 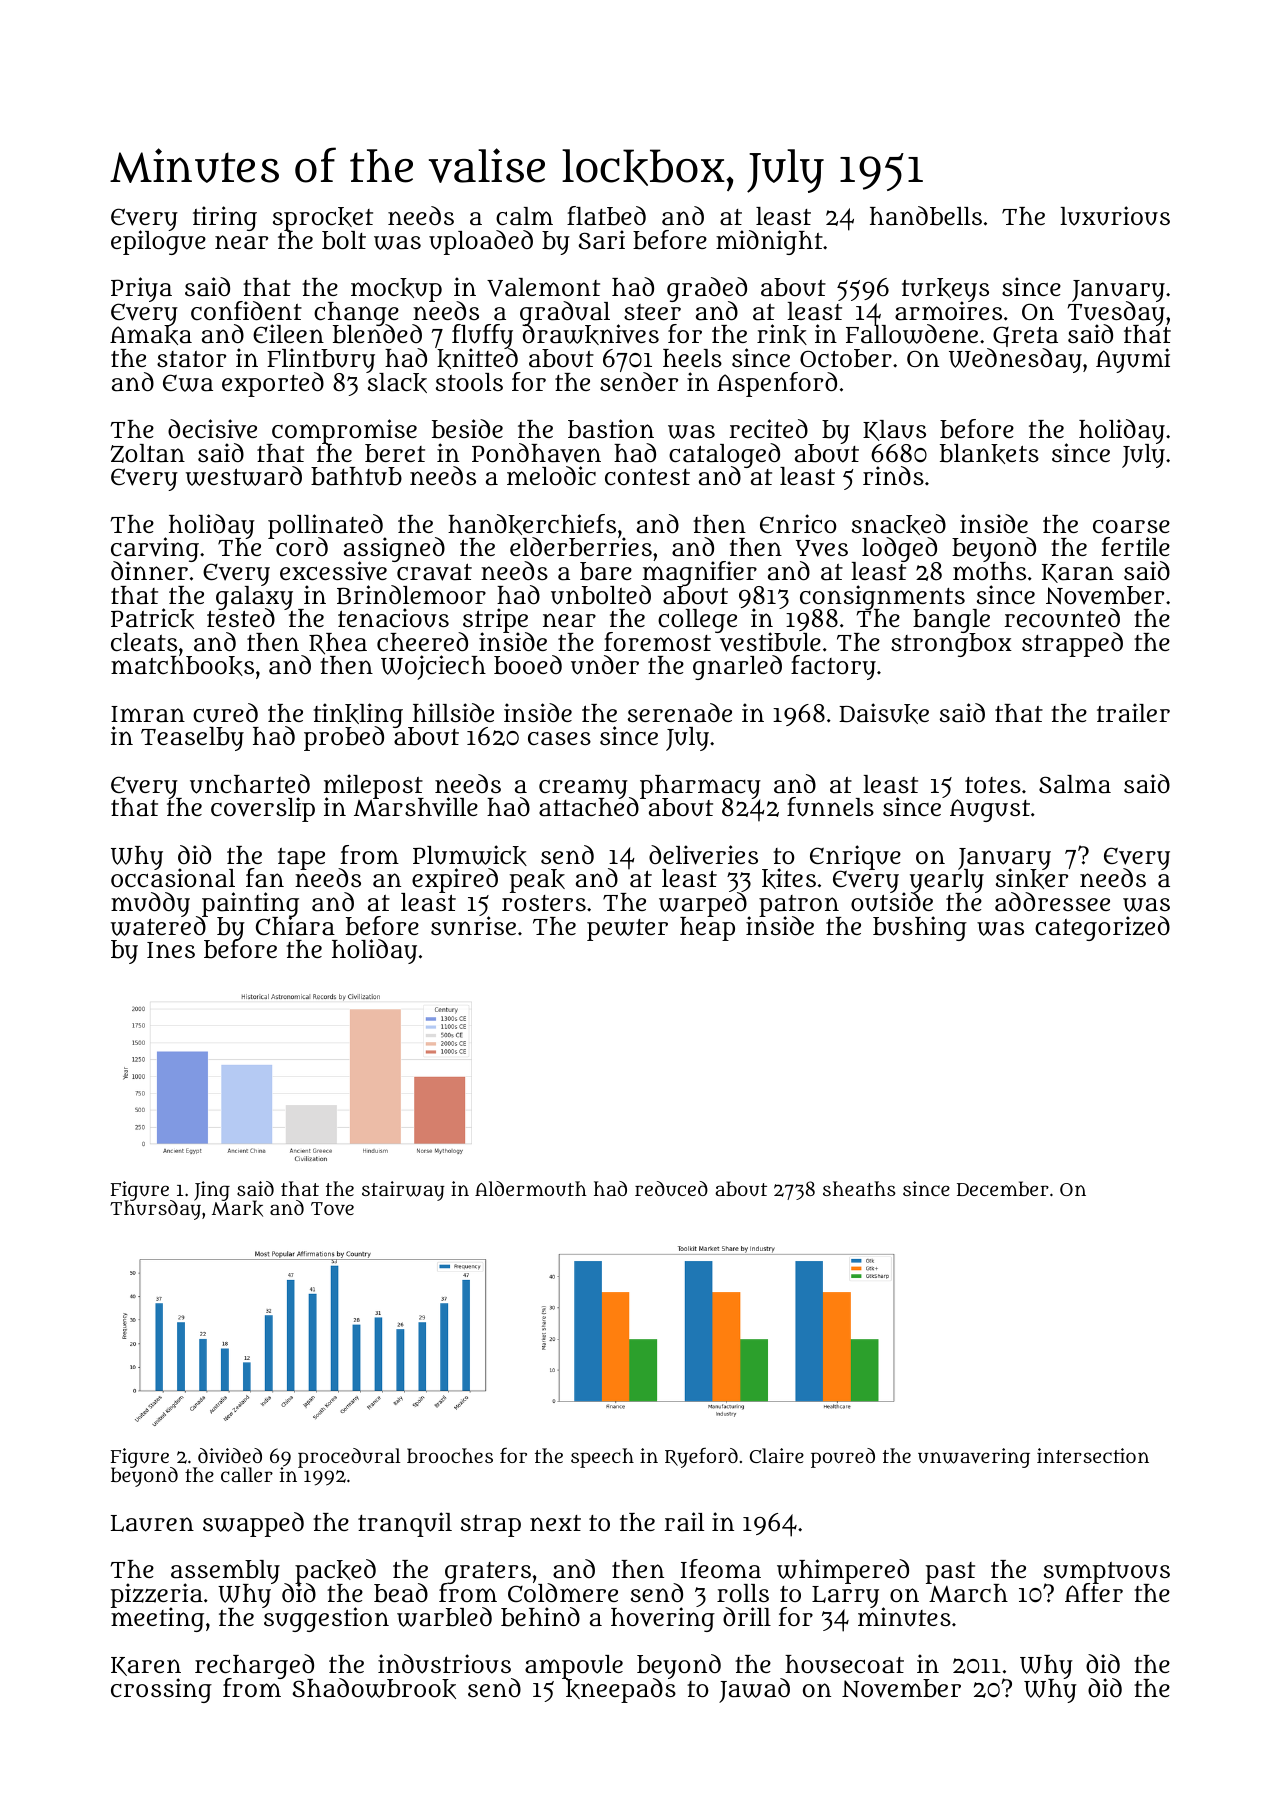 I want to click on under, so click(x=605, y=665).
